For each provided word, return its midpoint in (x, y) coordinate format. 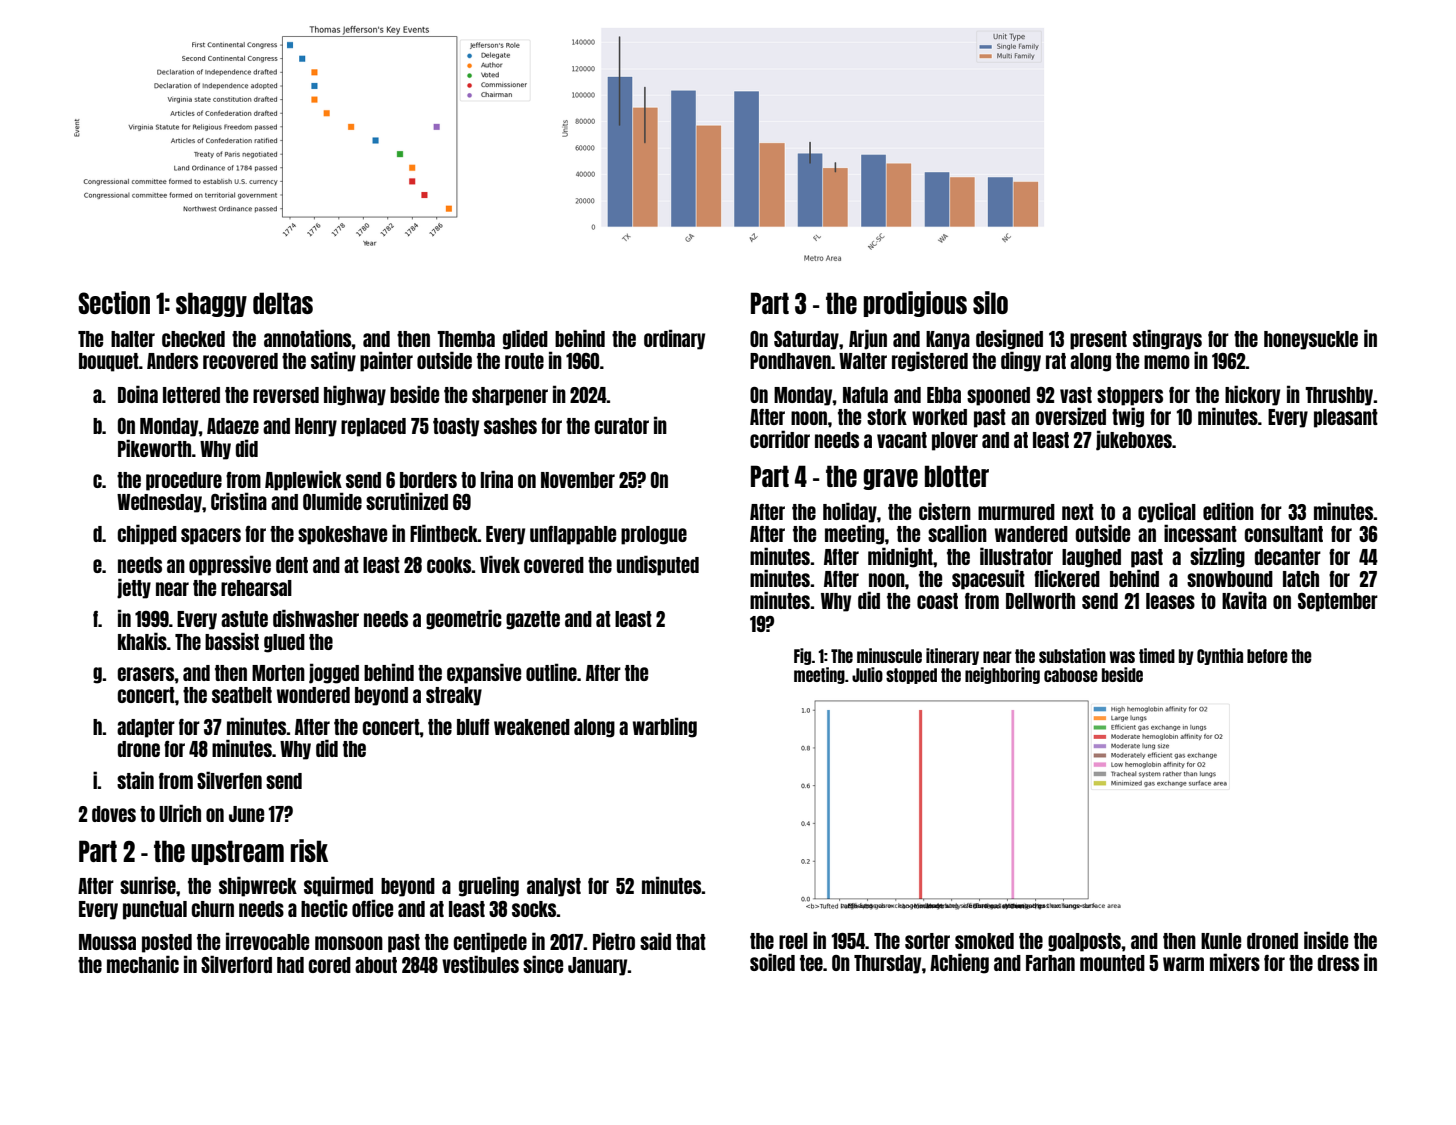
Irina (497, 479)
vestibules (480, 964)
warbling (665, 727)
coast (937, 601)
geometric (464, 619)
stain (135, 780)
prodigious (915, 304)
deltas (283, 303)
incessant (1200, 533)
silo (990, 302)
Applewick (303, 480)
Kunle (1221, 941)
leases (1170, 601)
